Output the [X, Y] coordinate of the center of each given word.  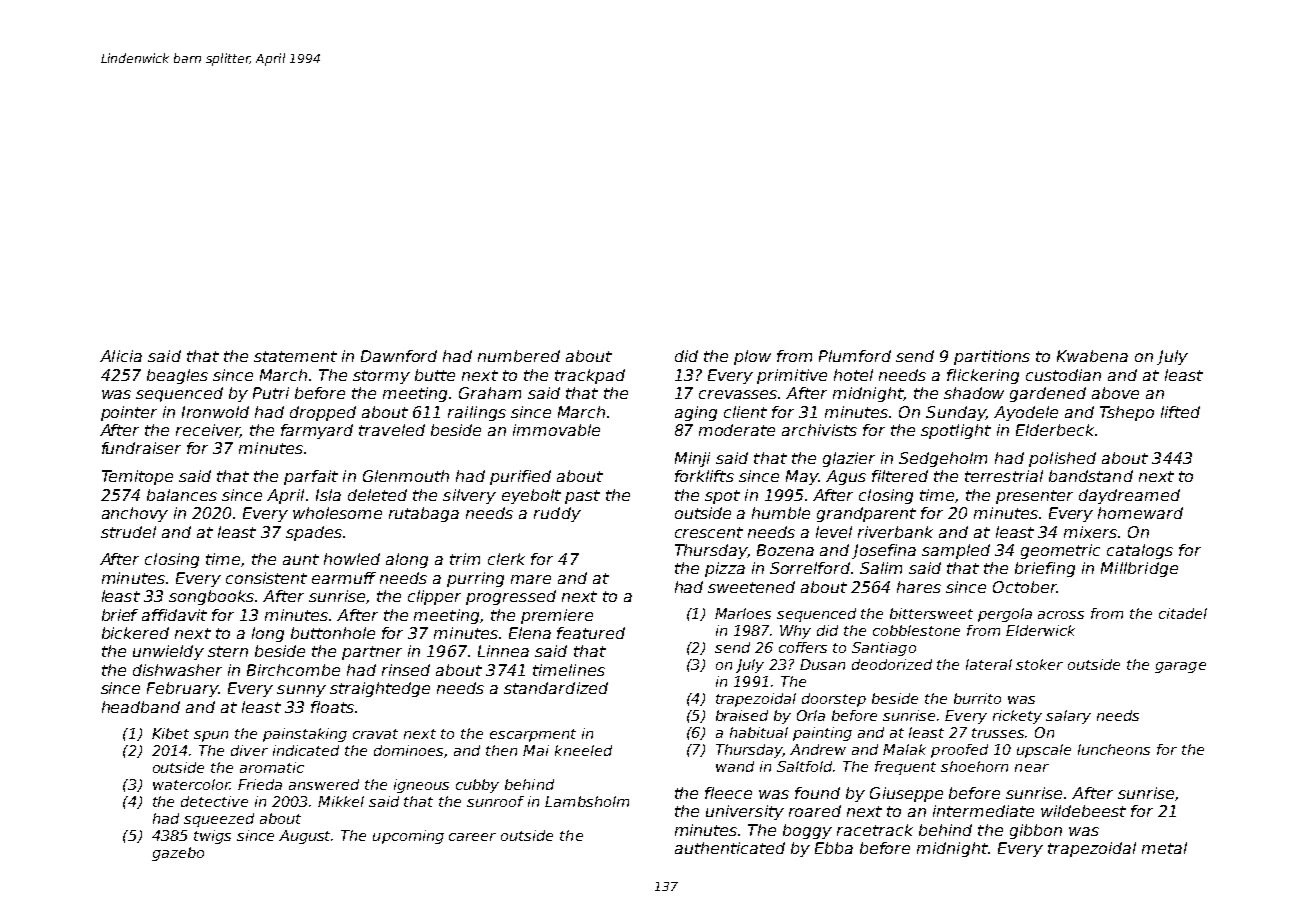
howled [352, 559]
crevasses [738, 394]
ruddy [557, 514]
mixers [1090, 532]
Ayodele [1026, 413]
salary [1068, 717]
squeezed [219, 820]
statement [295, 356]
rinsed [406, 670]
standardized [556, 688]
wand [735, 766]
